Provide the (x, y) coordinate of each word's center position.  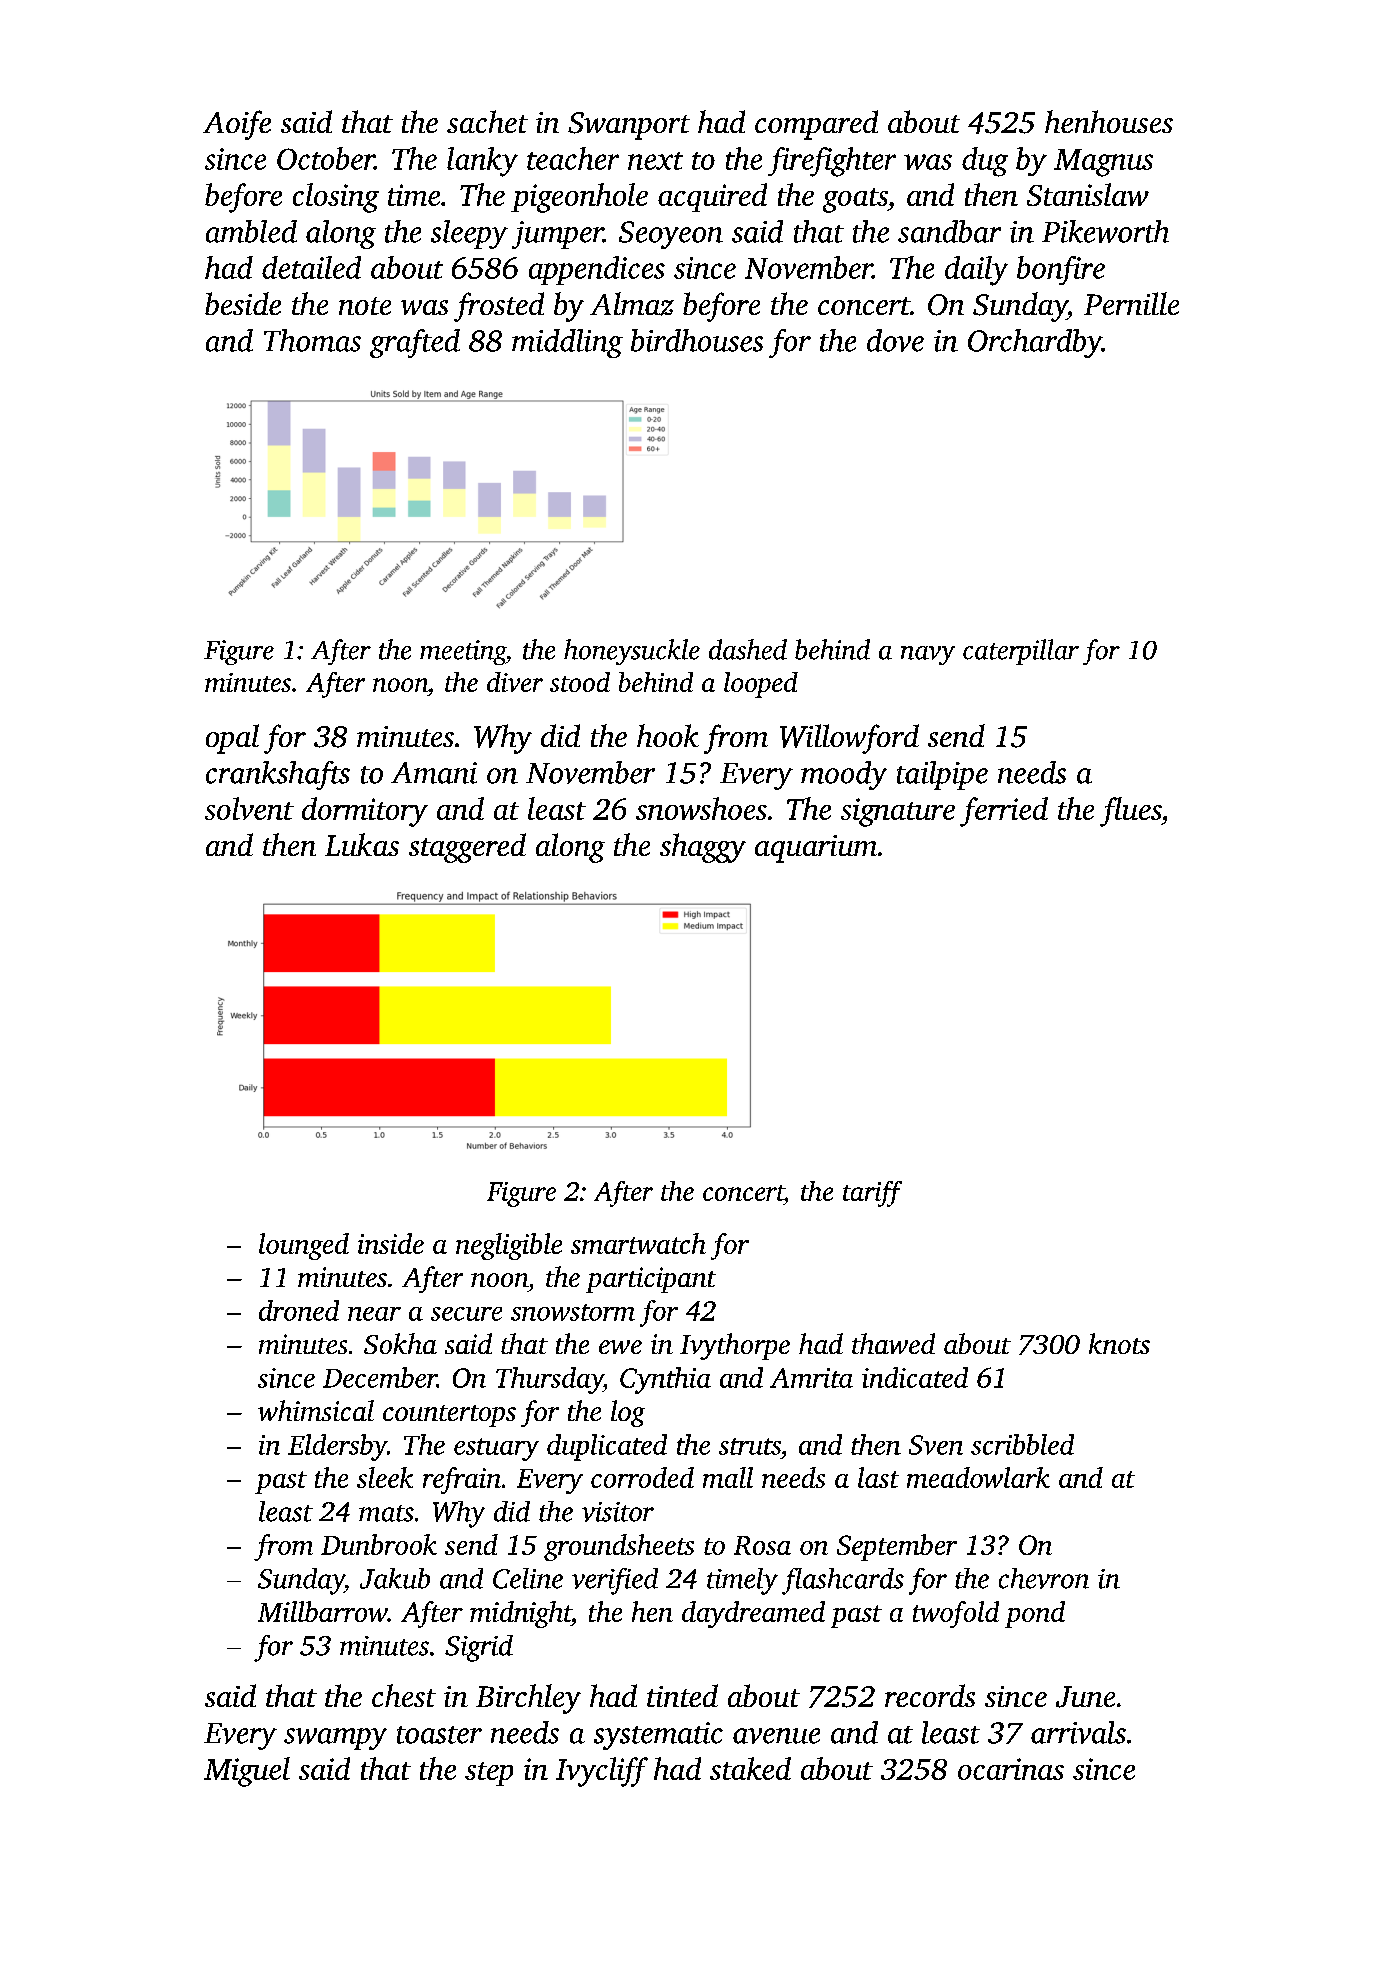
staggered (467, 848)
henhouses (1109, 121)
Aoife (237, 125)
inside (391, 1243)
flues (1130, 812)
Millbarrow (322, 1611)
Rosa (762, 1545)
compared (816, 125)
